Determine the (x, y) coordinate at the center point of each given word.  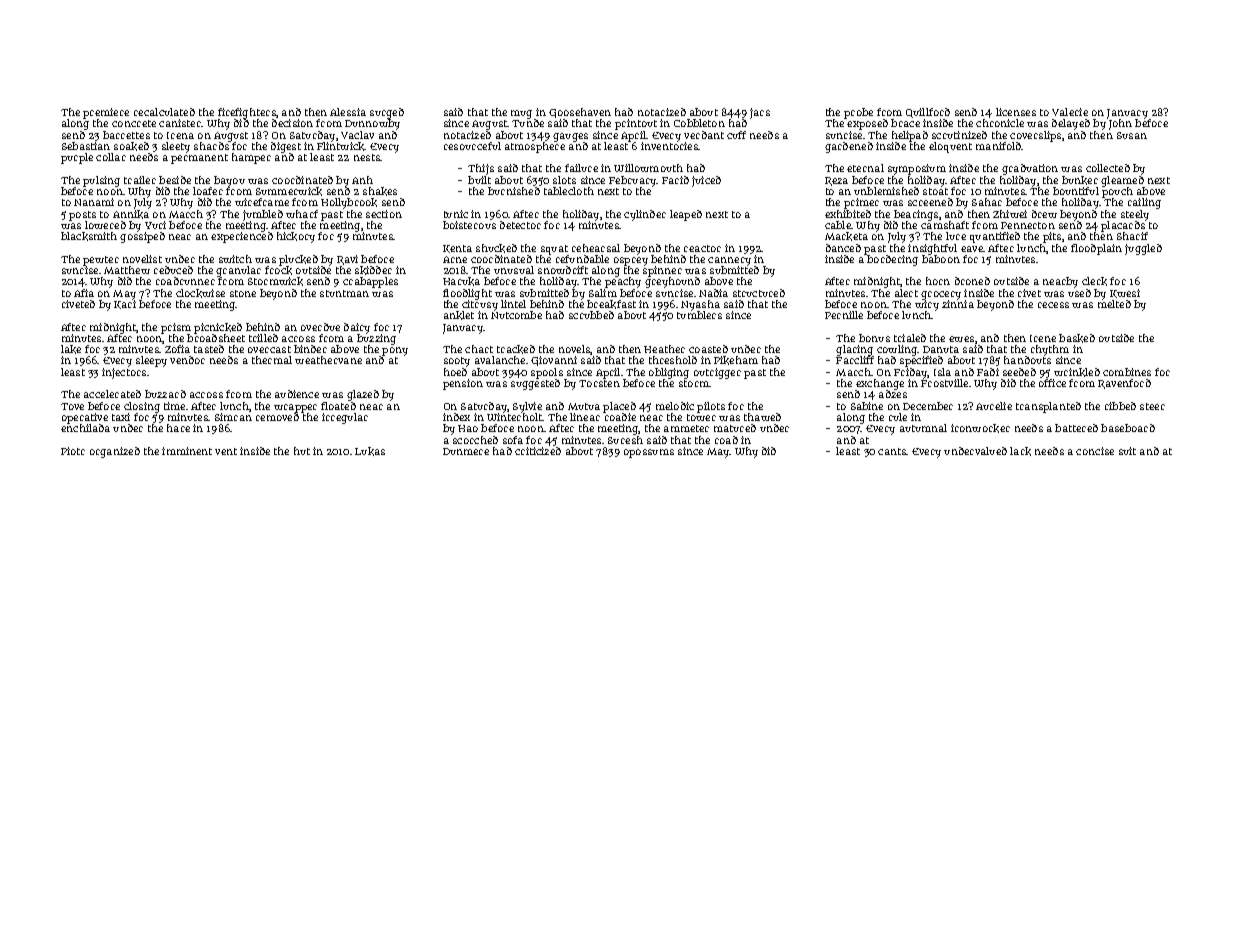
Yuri (155, 225)
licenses (1016, 112)
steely (1135, 215)
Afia (84, 293)
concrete (134, 123)
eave (972, 249)
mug (521, 114)
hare (178, 428)
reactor (702, 248)
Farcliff (855, 360)
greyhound (672, 282)
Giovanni (554, 361)
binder (310, 349)
